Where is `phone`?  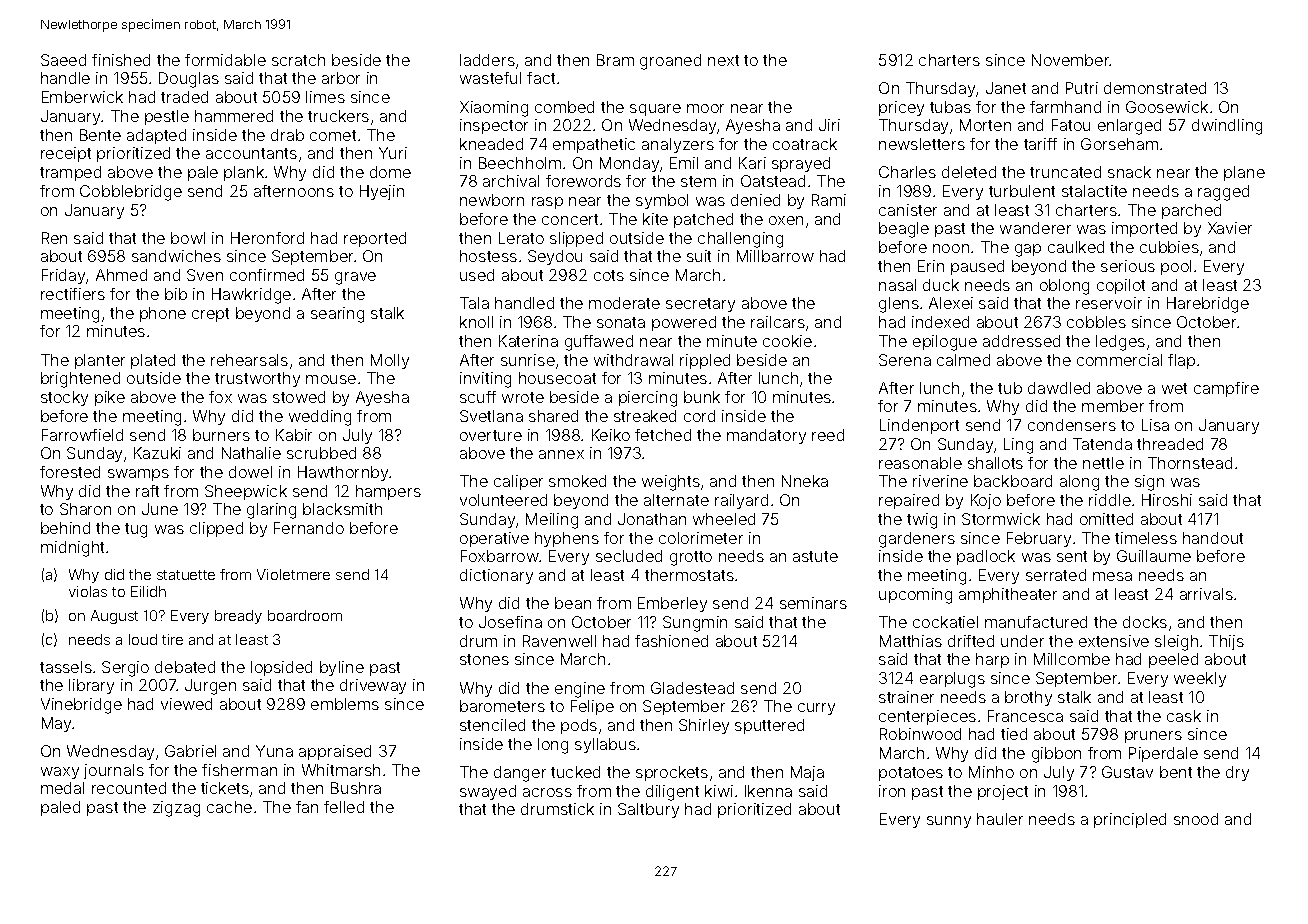
phone is located at coordinates (163, 314).
